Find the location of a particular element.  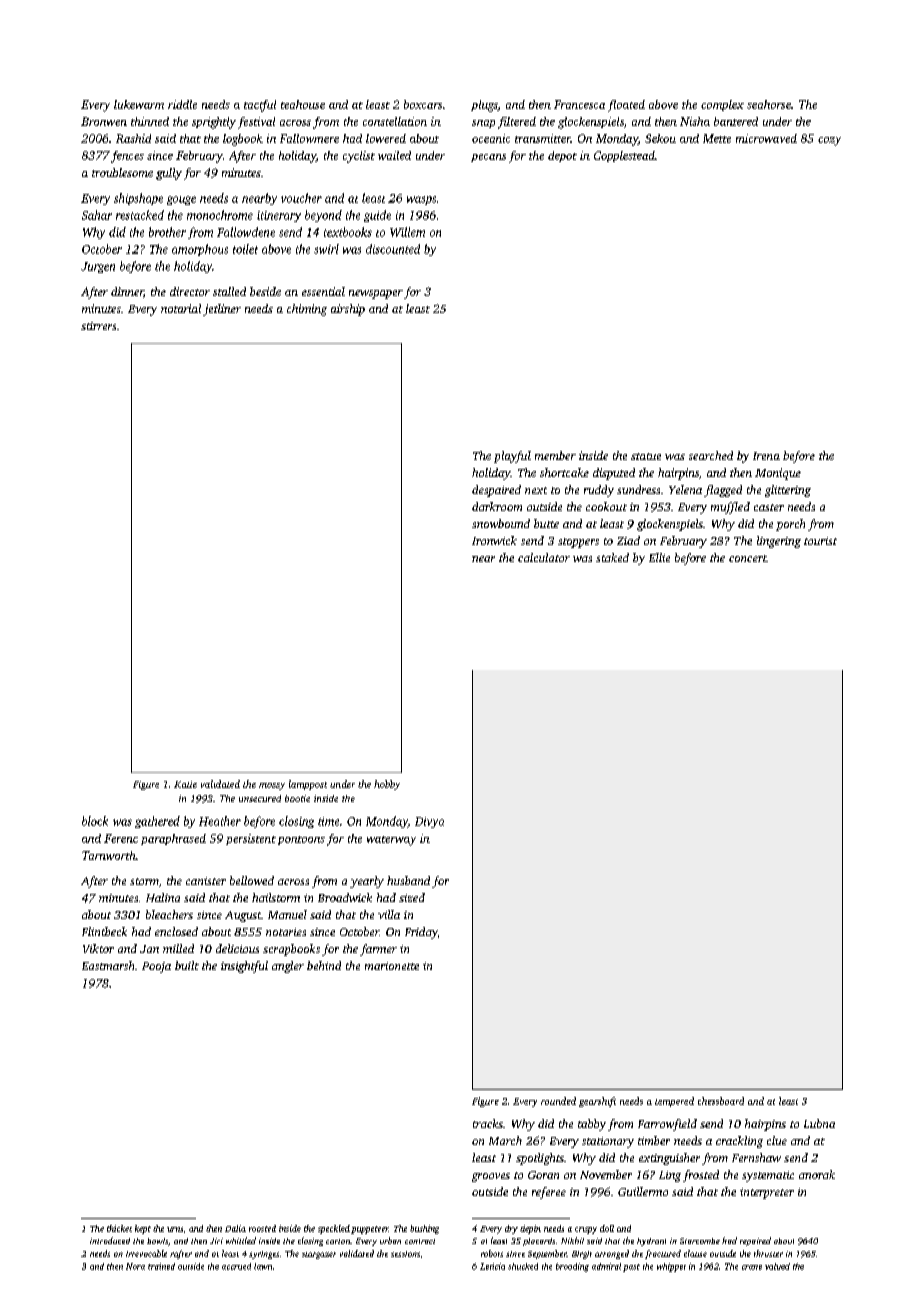

monochrome is located at coordinates (220, 215).
